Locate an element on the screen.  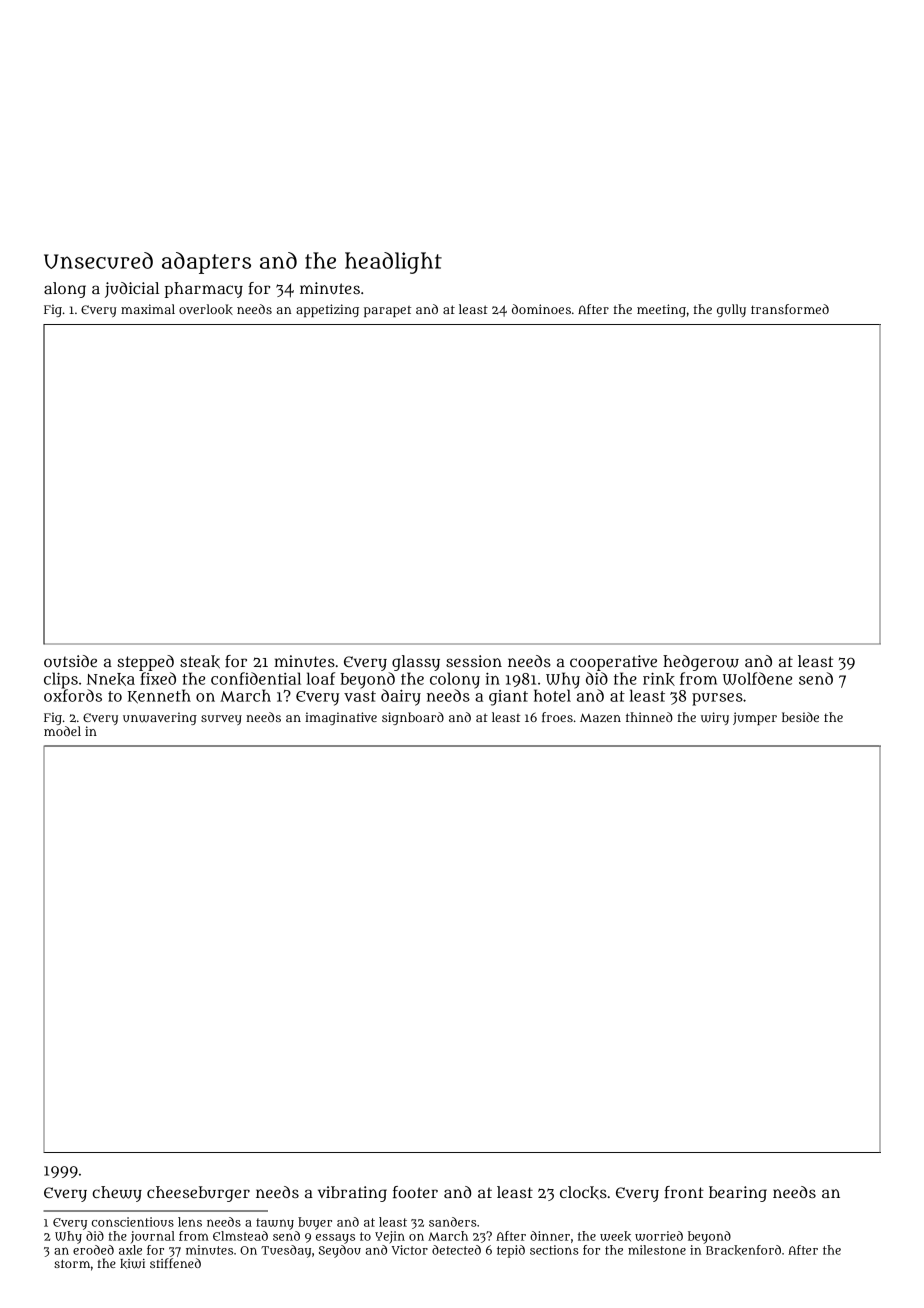
froes is located at coordinates (557, 717).
